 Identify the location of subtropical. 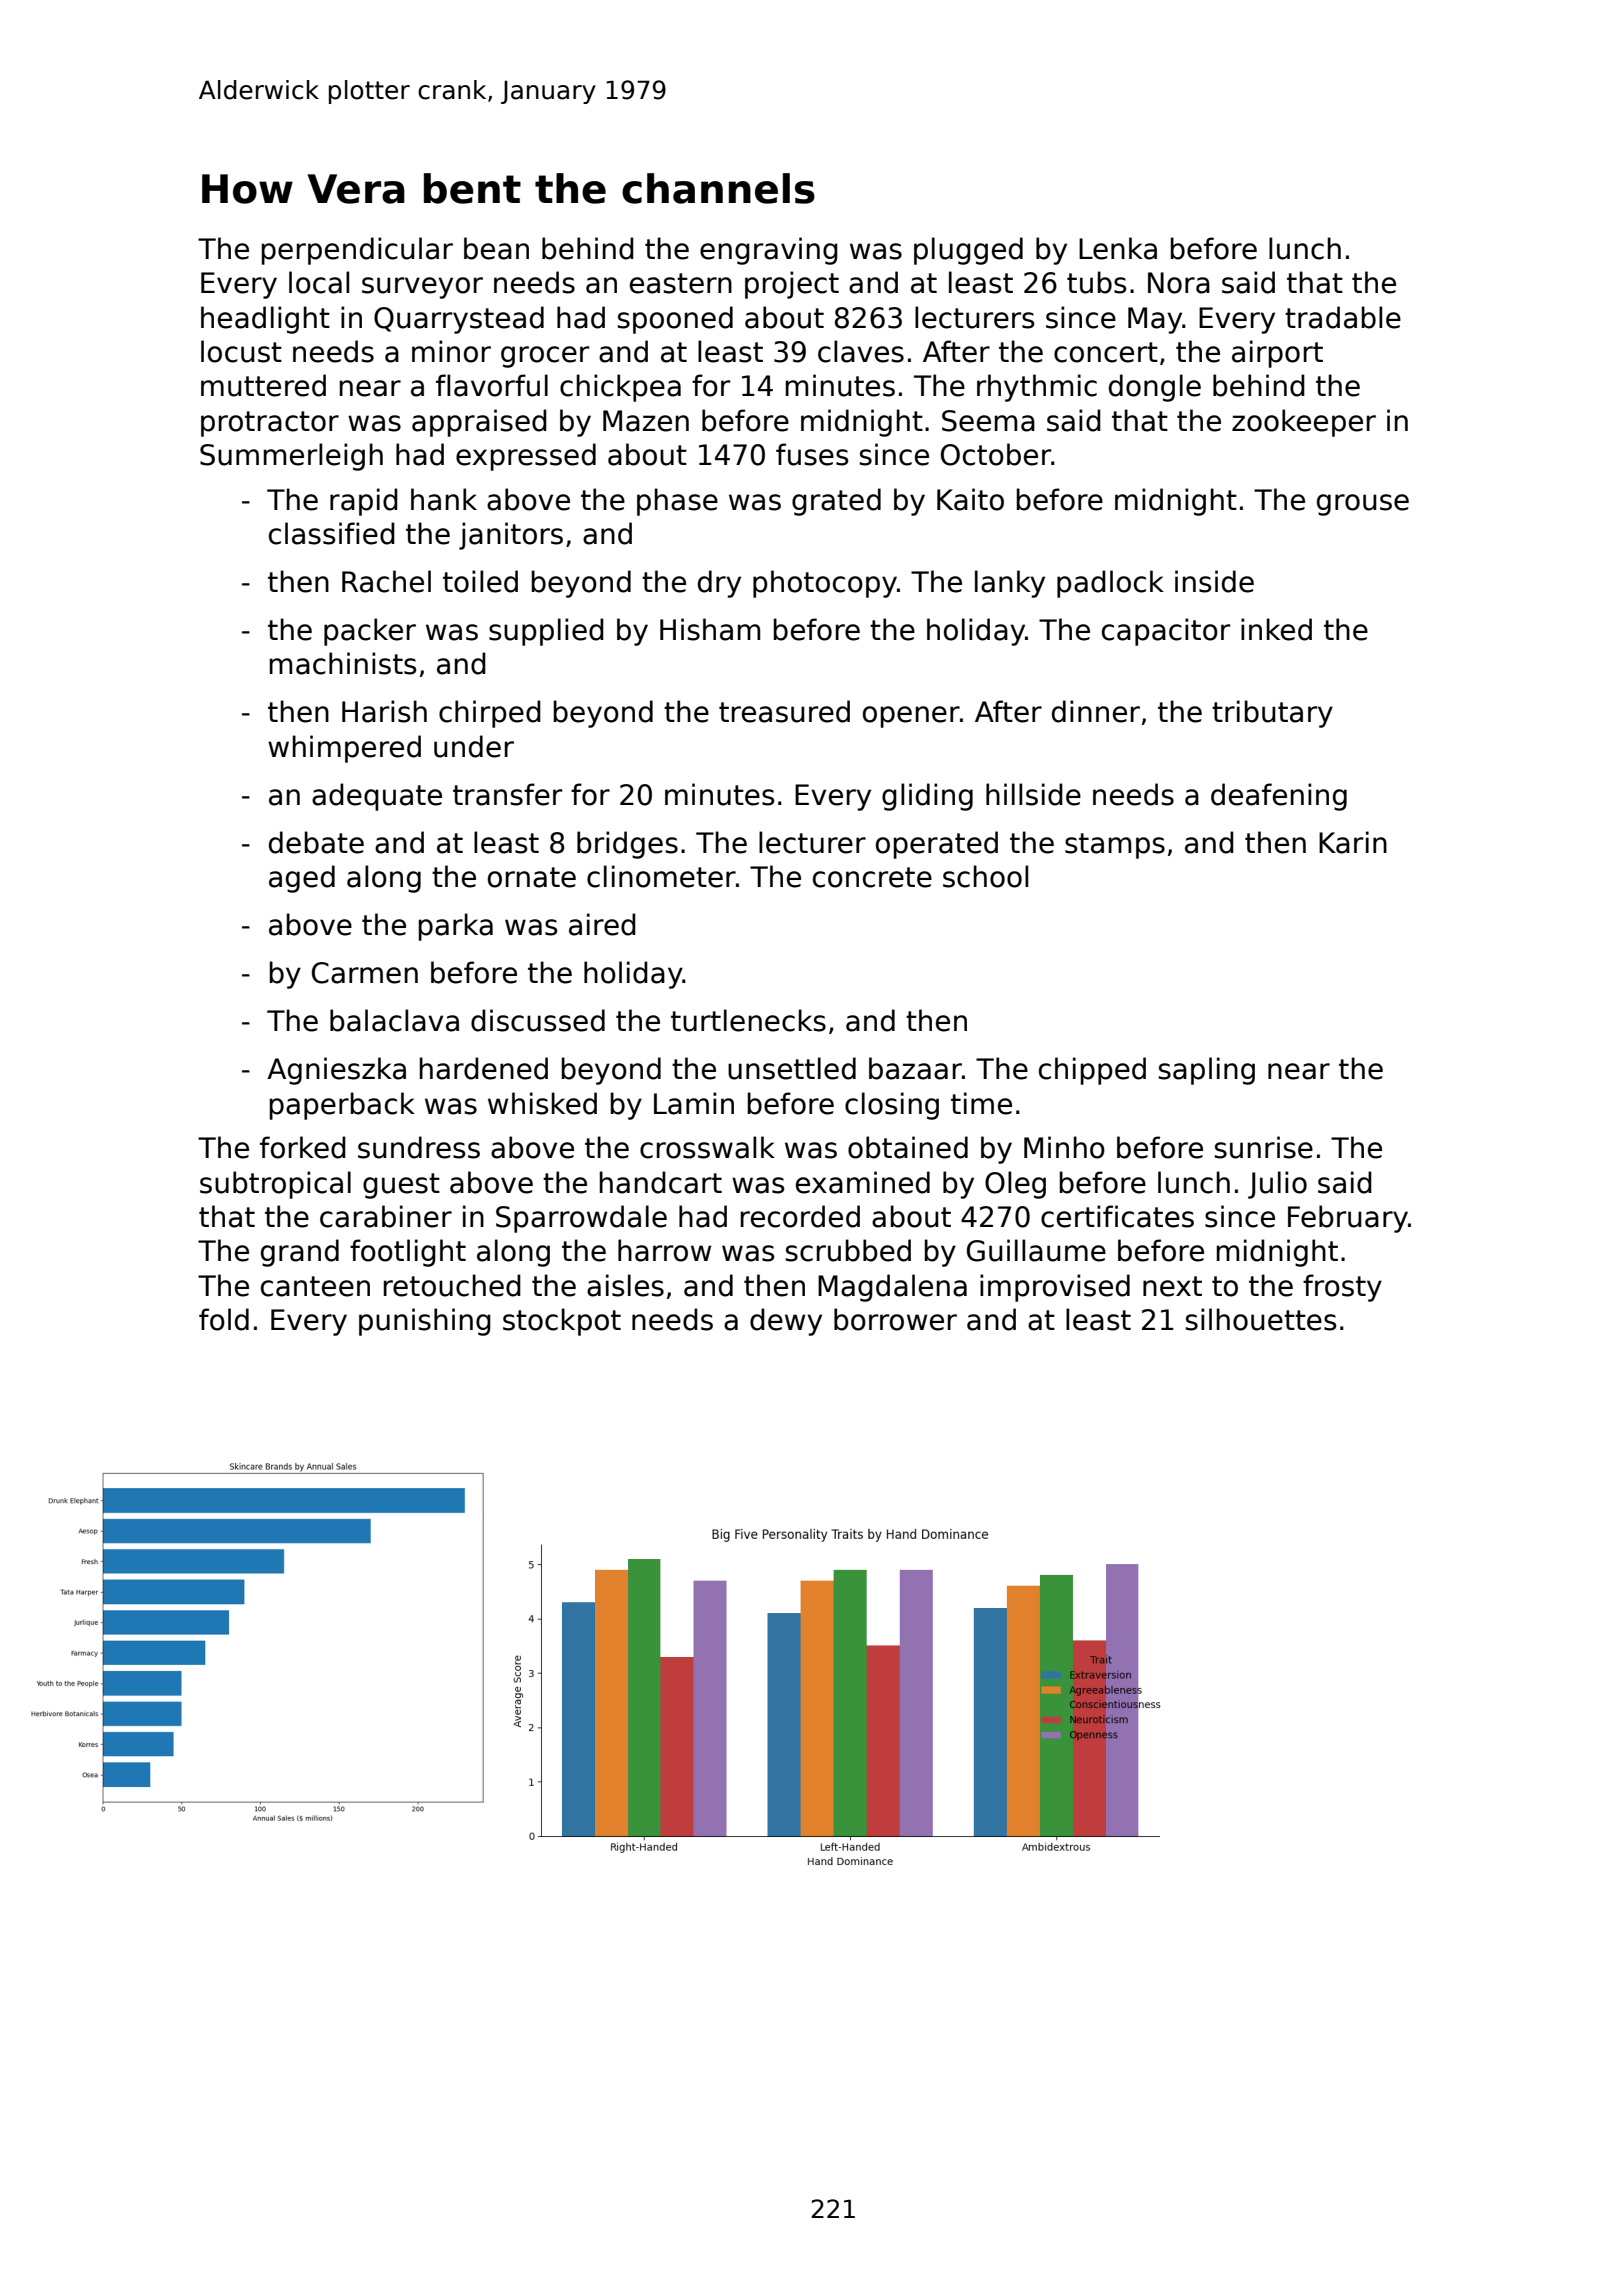
(275, 1185).
